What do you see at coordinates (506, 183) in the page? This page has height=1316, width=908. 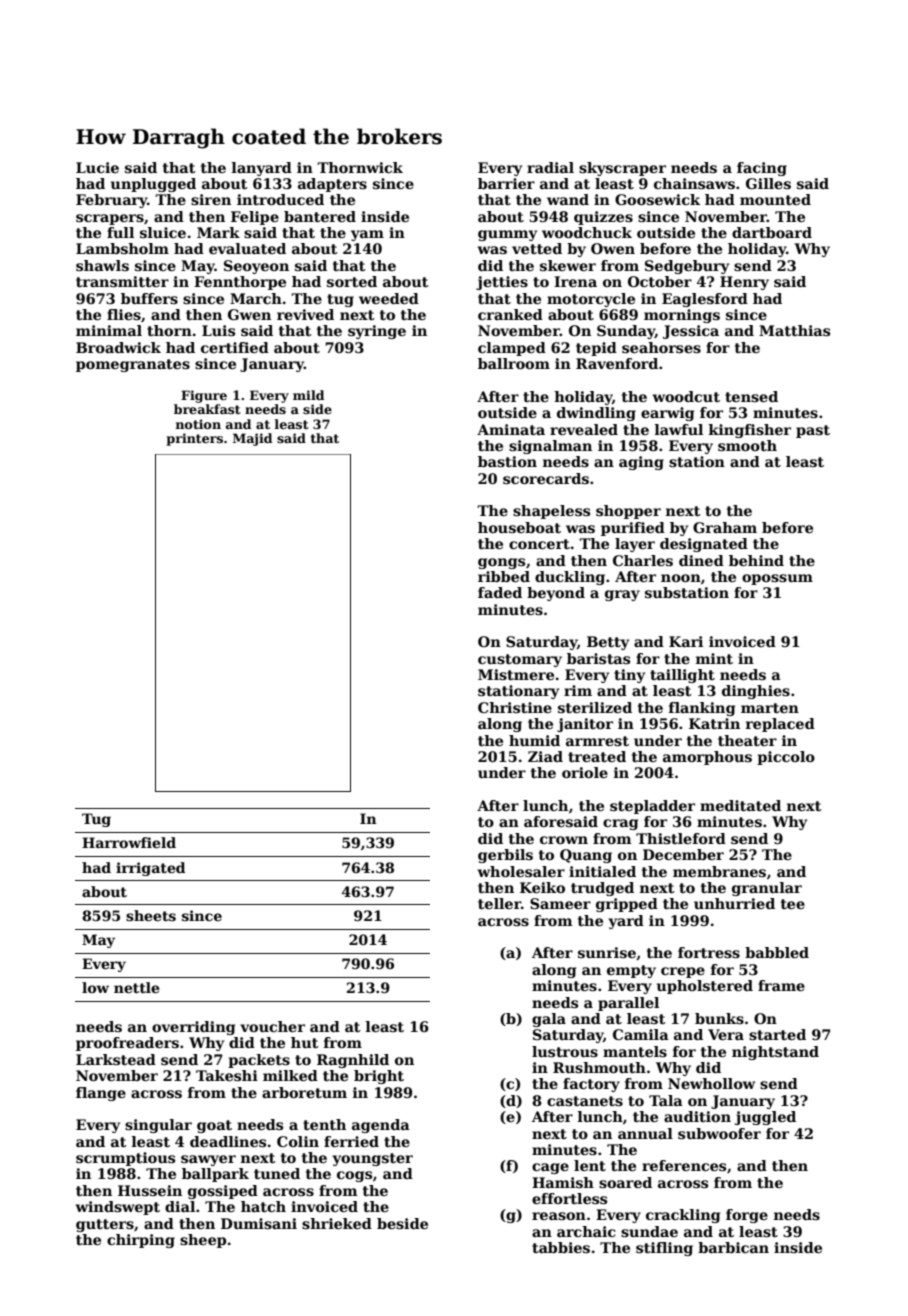 I see `barrier` at bounding box center [506, 183].
